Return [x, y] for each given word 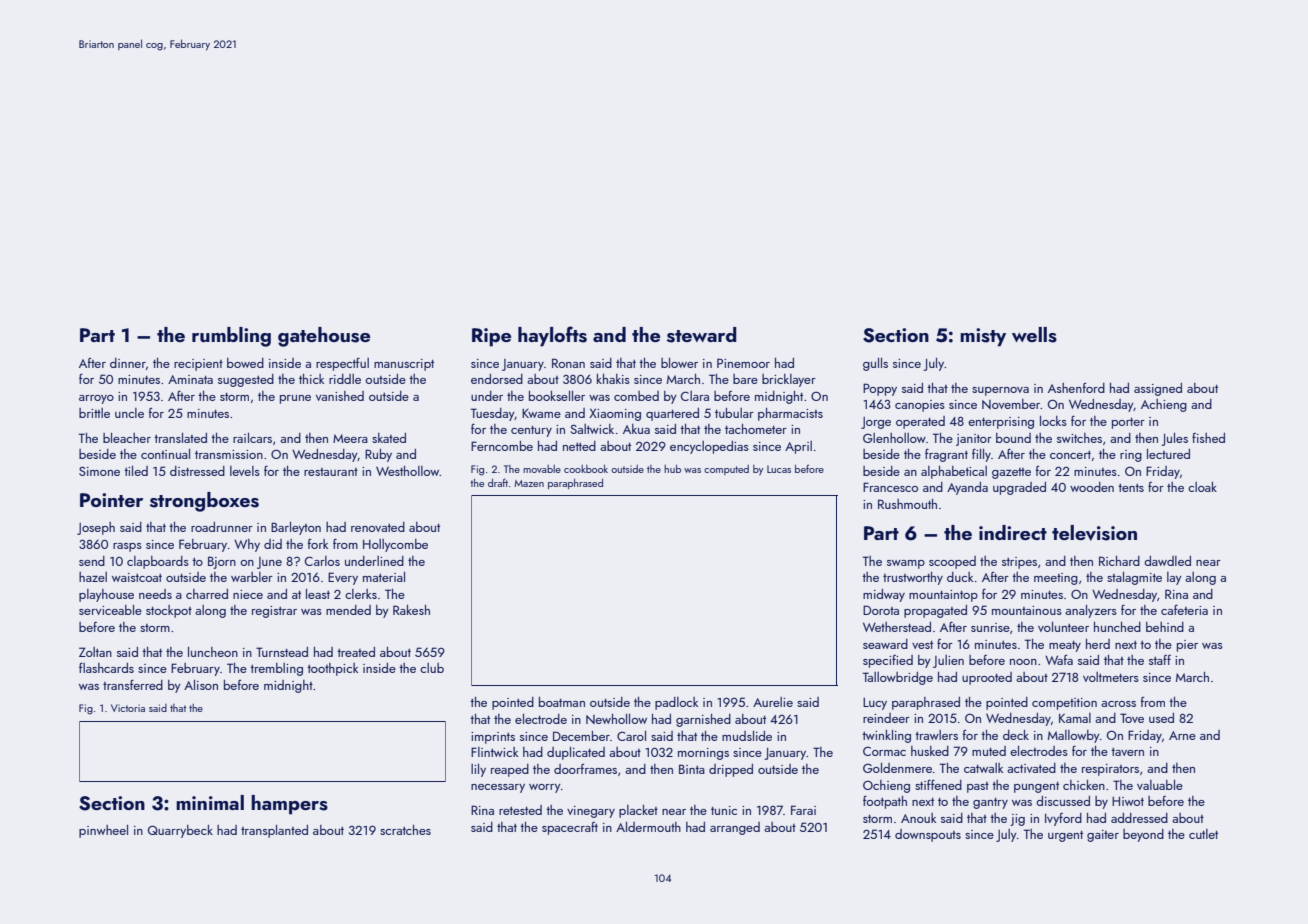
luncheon [213, 652]
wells [1034, 335]
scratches [405, 830]
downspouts [928, 835]
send [92, 561]
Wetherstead [897, 627]
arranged [735, 828]
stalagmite [1134, 578]
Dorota [881, 610]
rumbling [231, 337]
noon [1023, 662]
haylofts [552, 336]
